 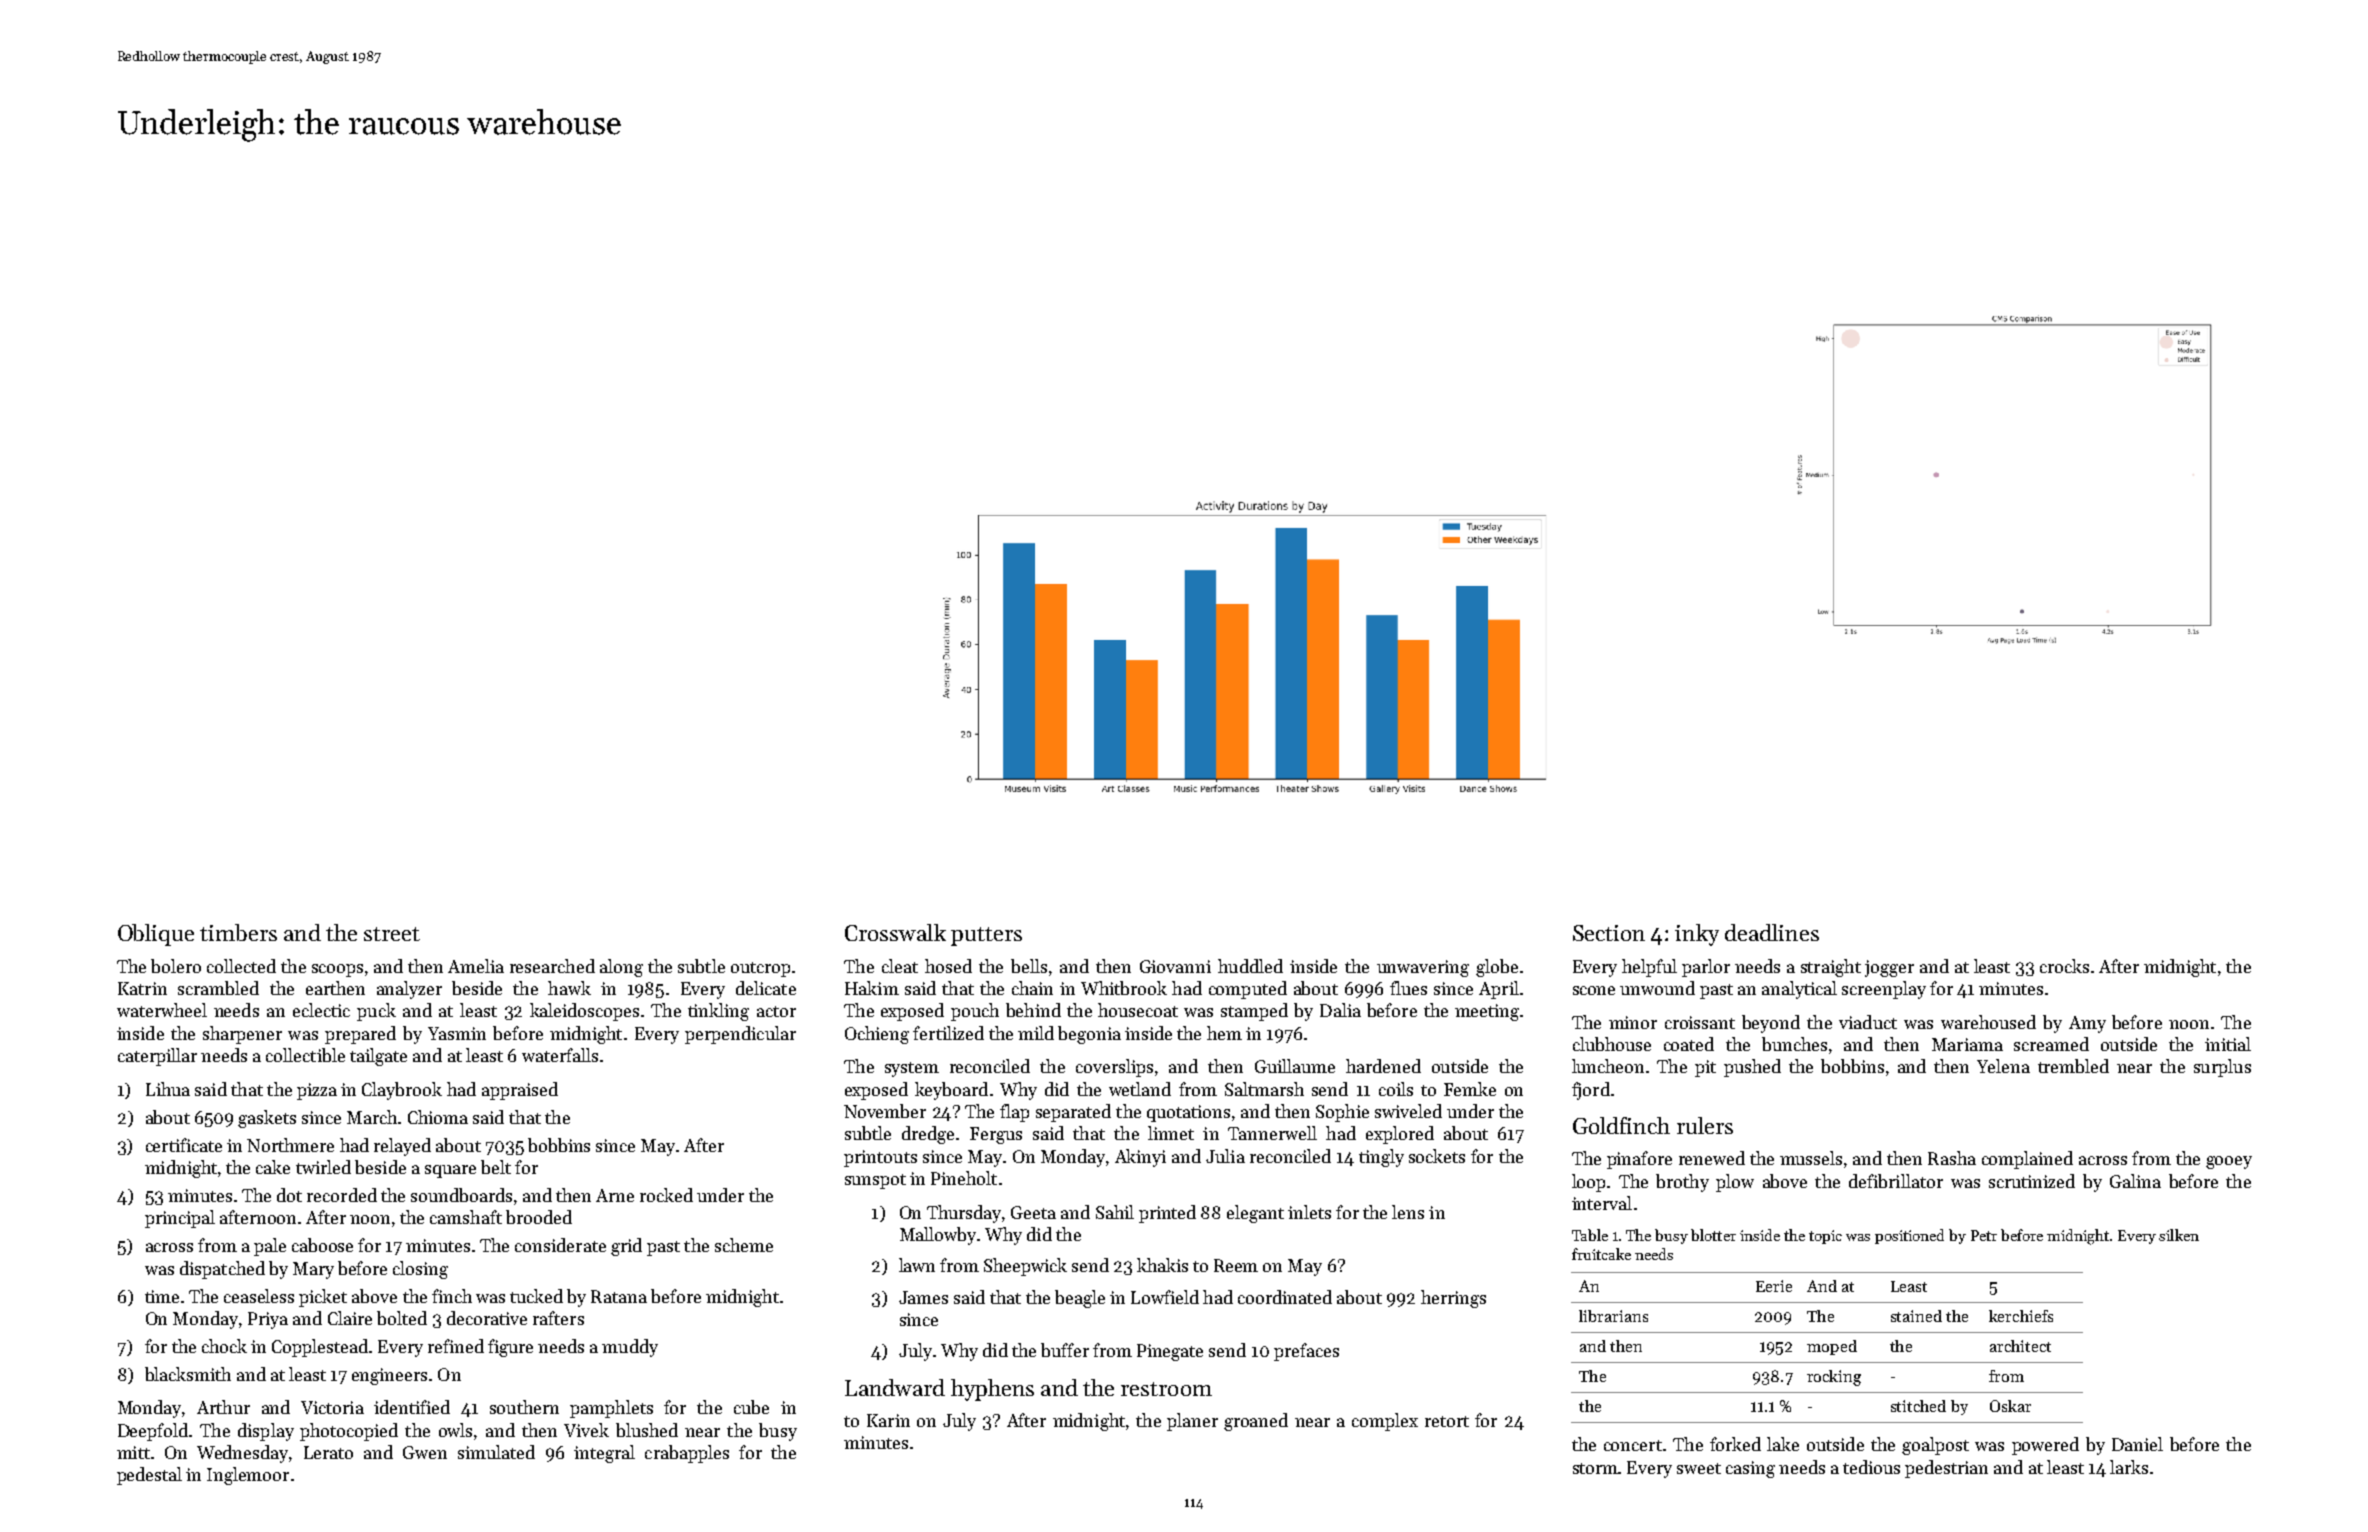 I want to click on scheme, so click(x=744, y=1245).
